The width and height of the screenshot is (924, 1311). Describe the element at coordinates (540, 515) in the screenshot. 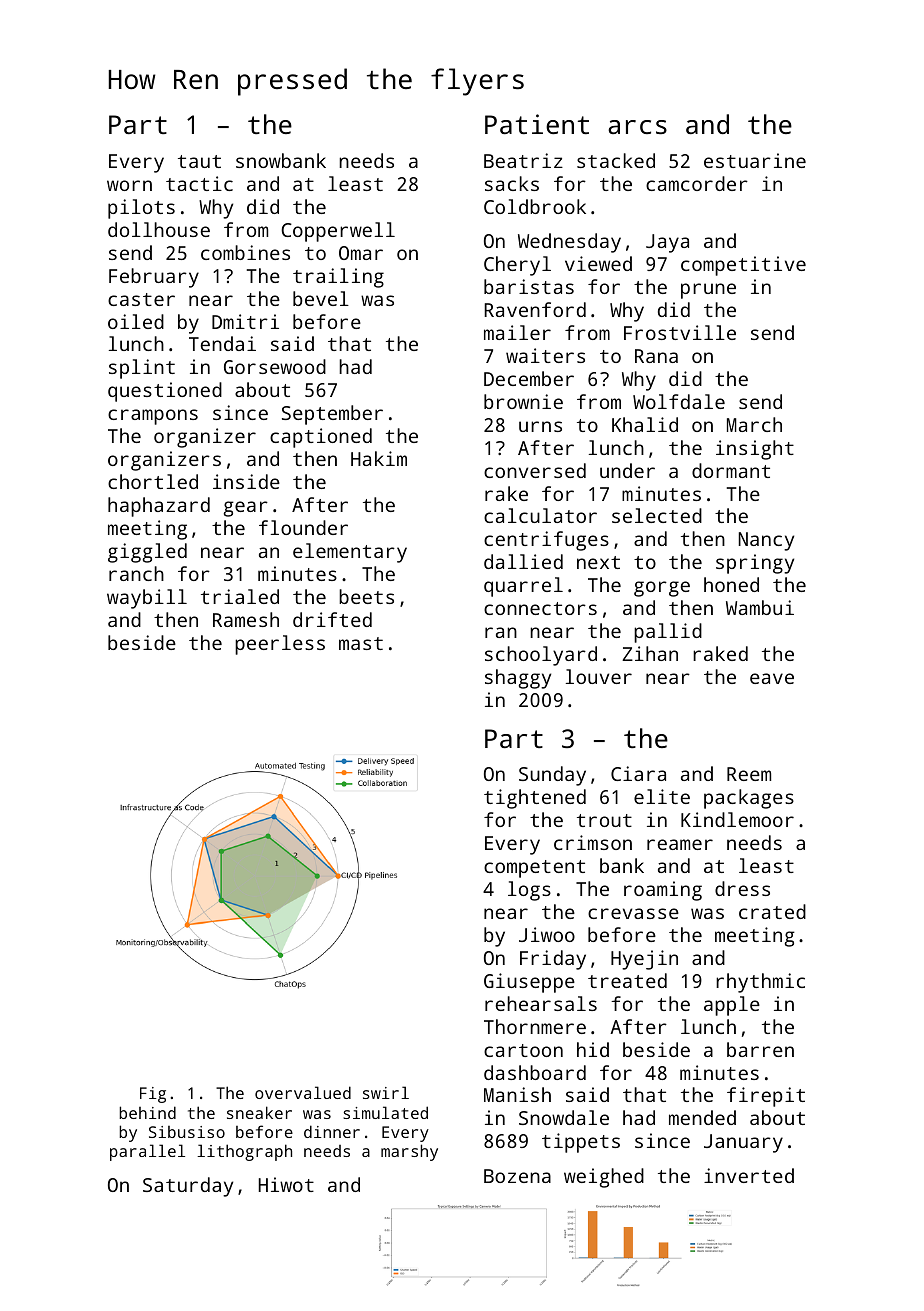

I see `calculator` at that location.
